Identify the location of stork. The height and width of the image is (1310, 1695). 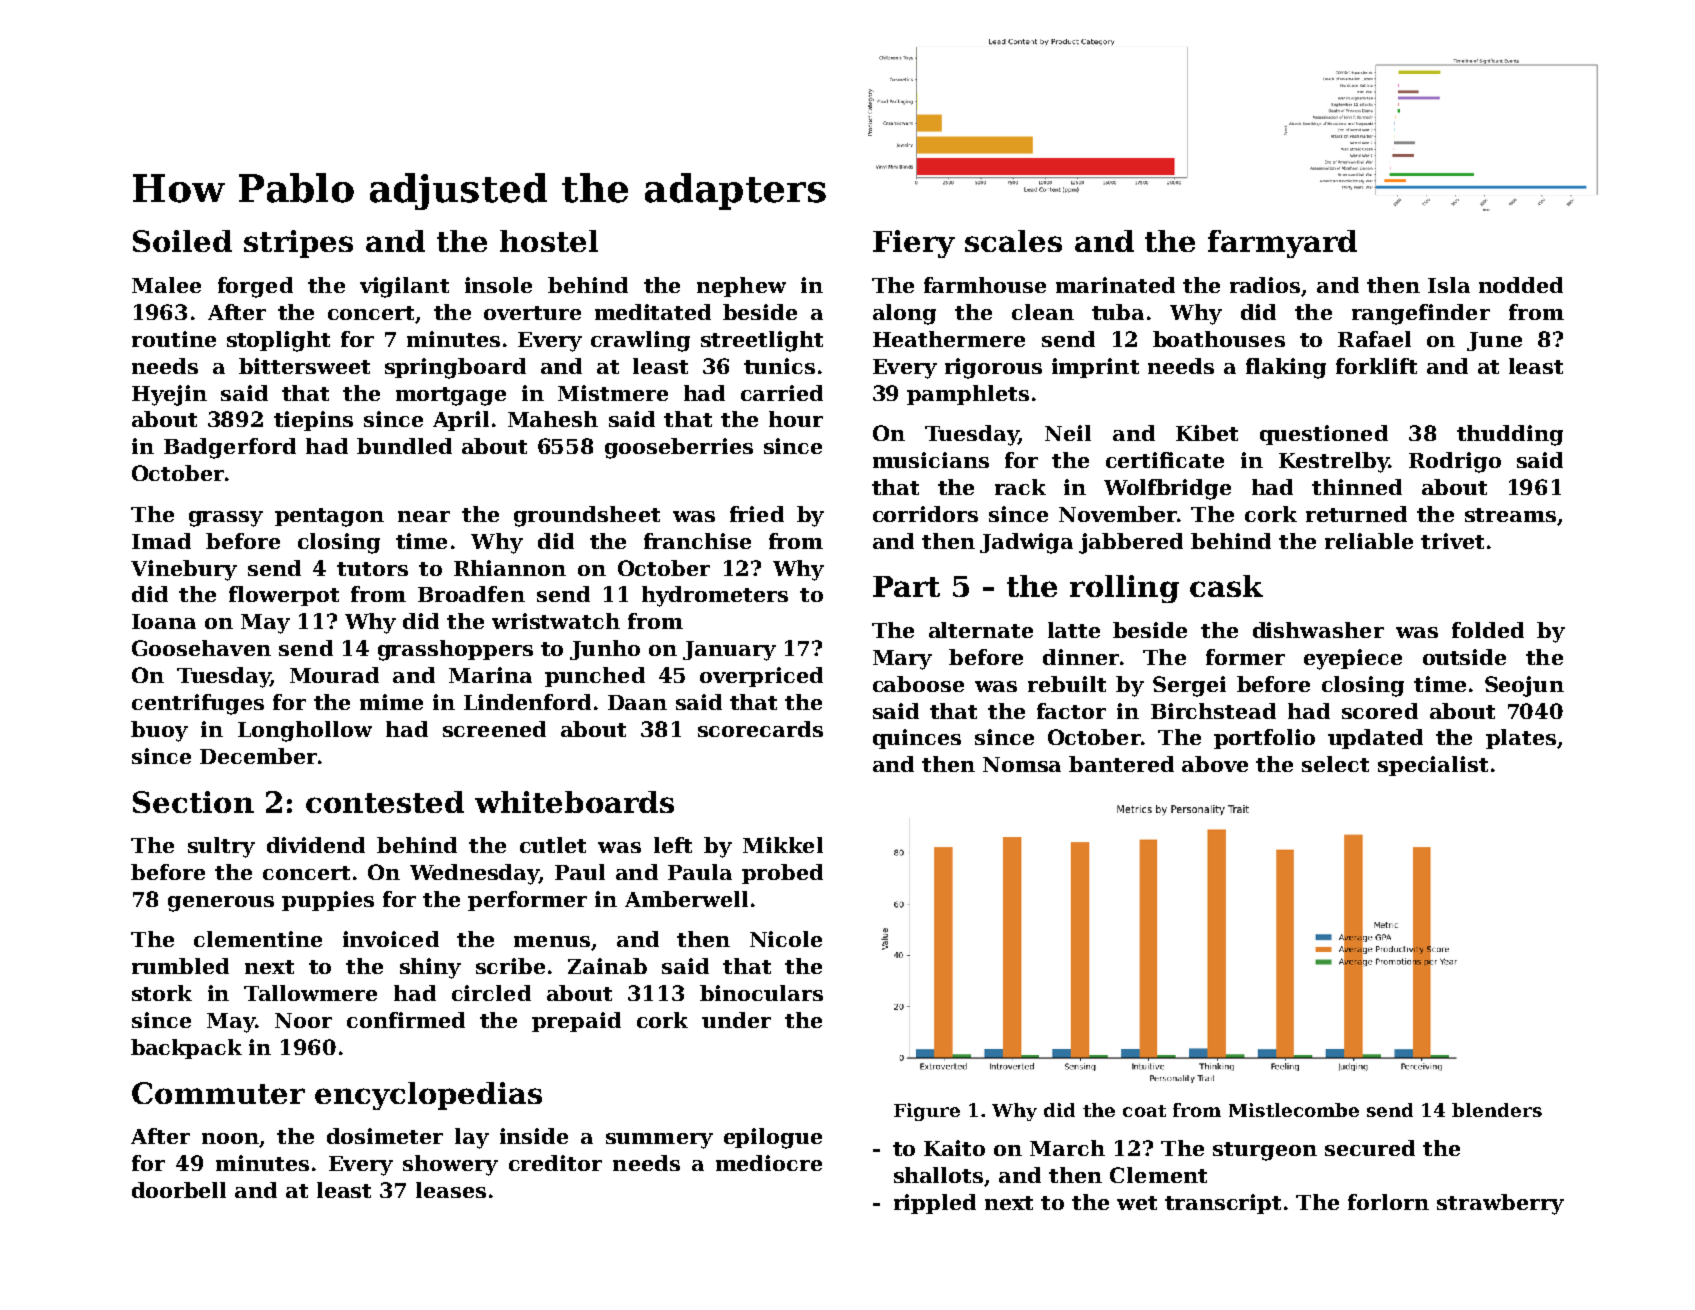
(162, 993).
